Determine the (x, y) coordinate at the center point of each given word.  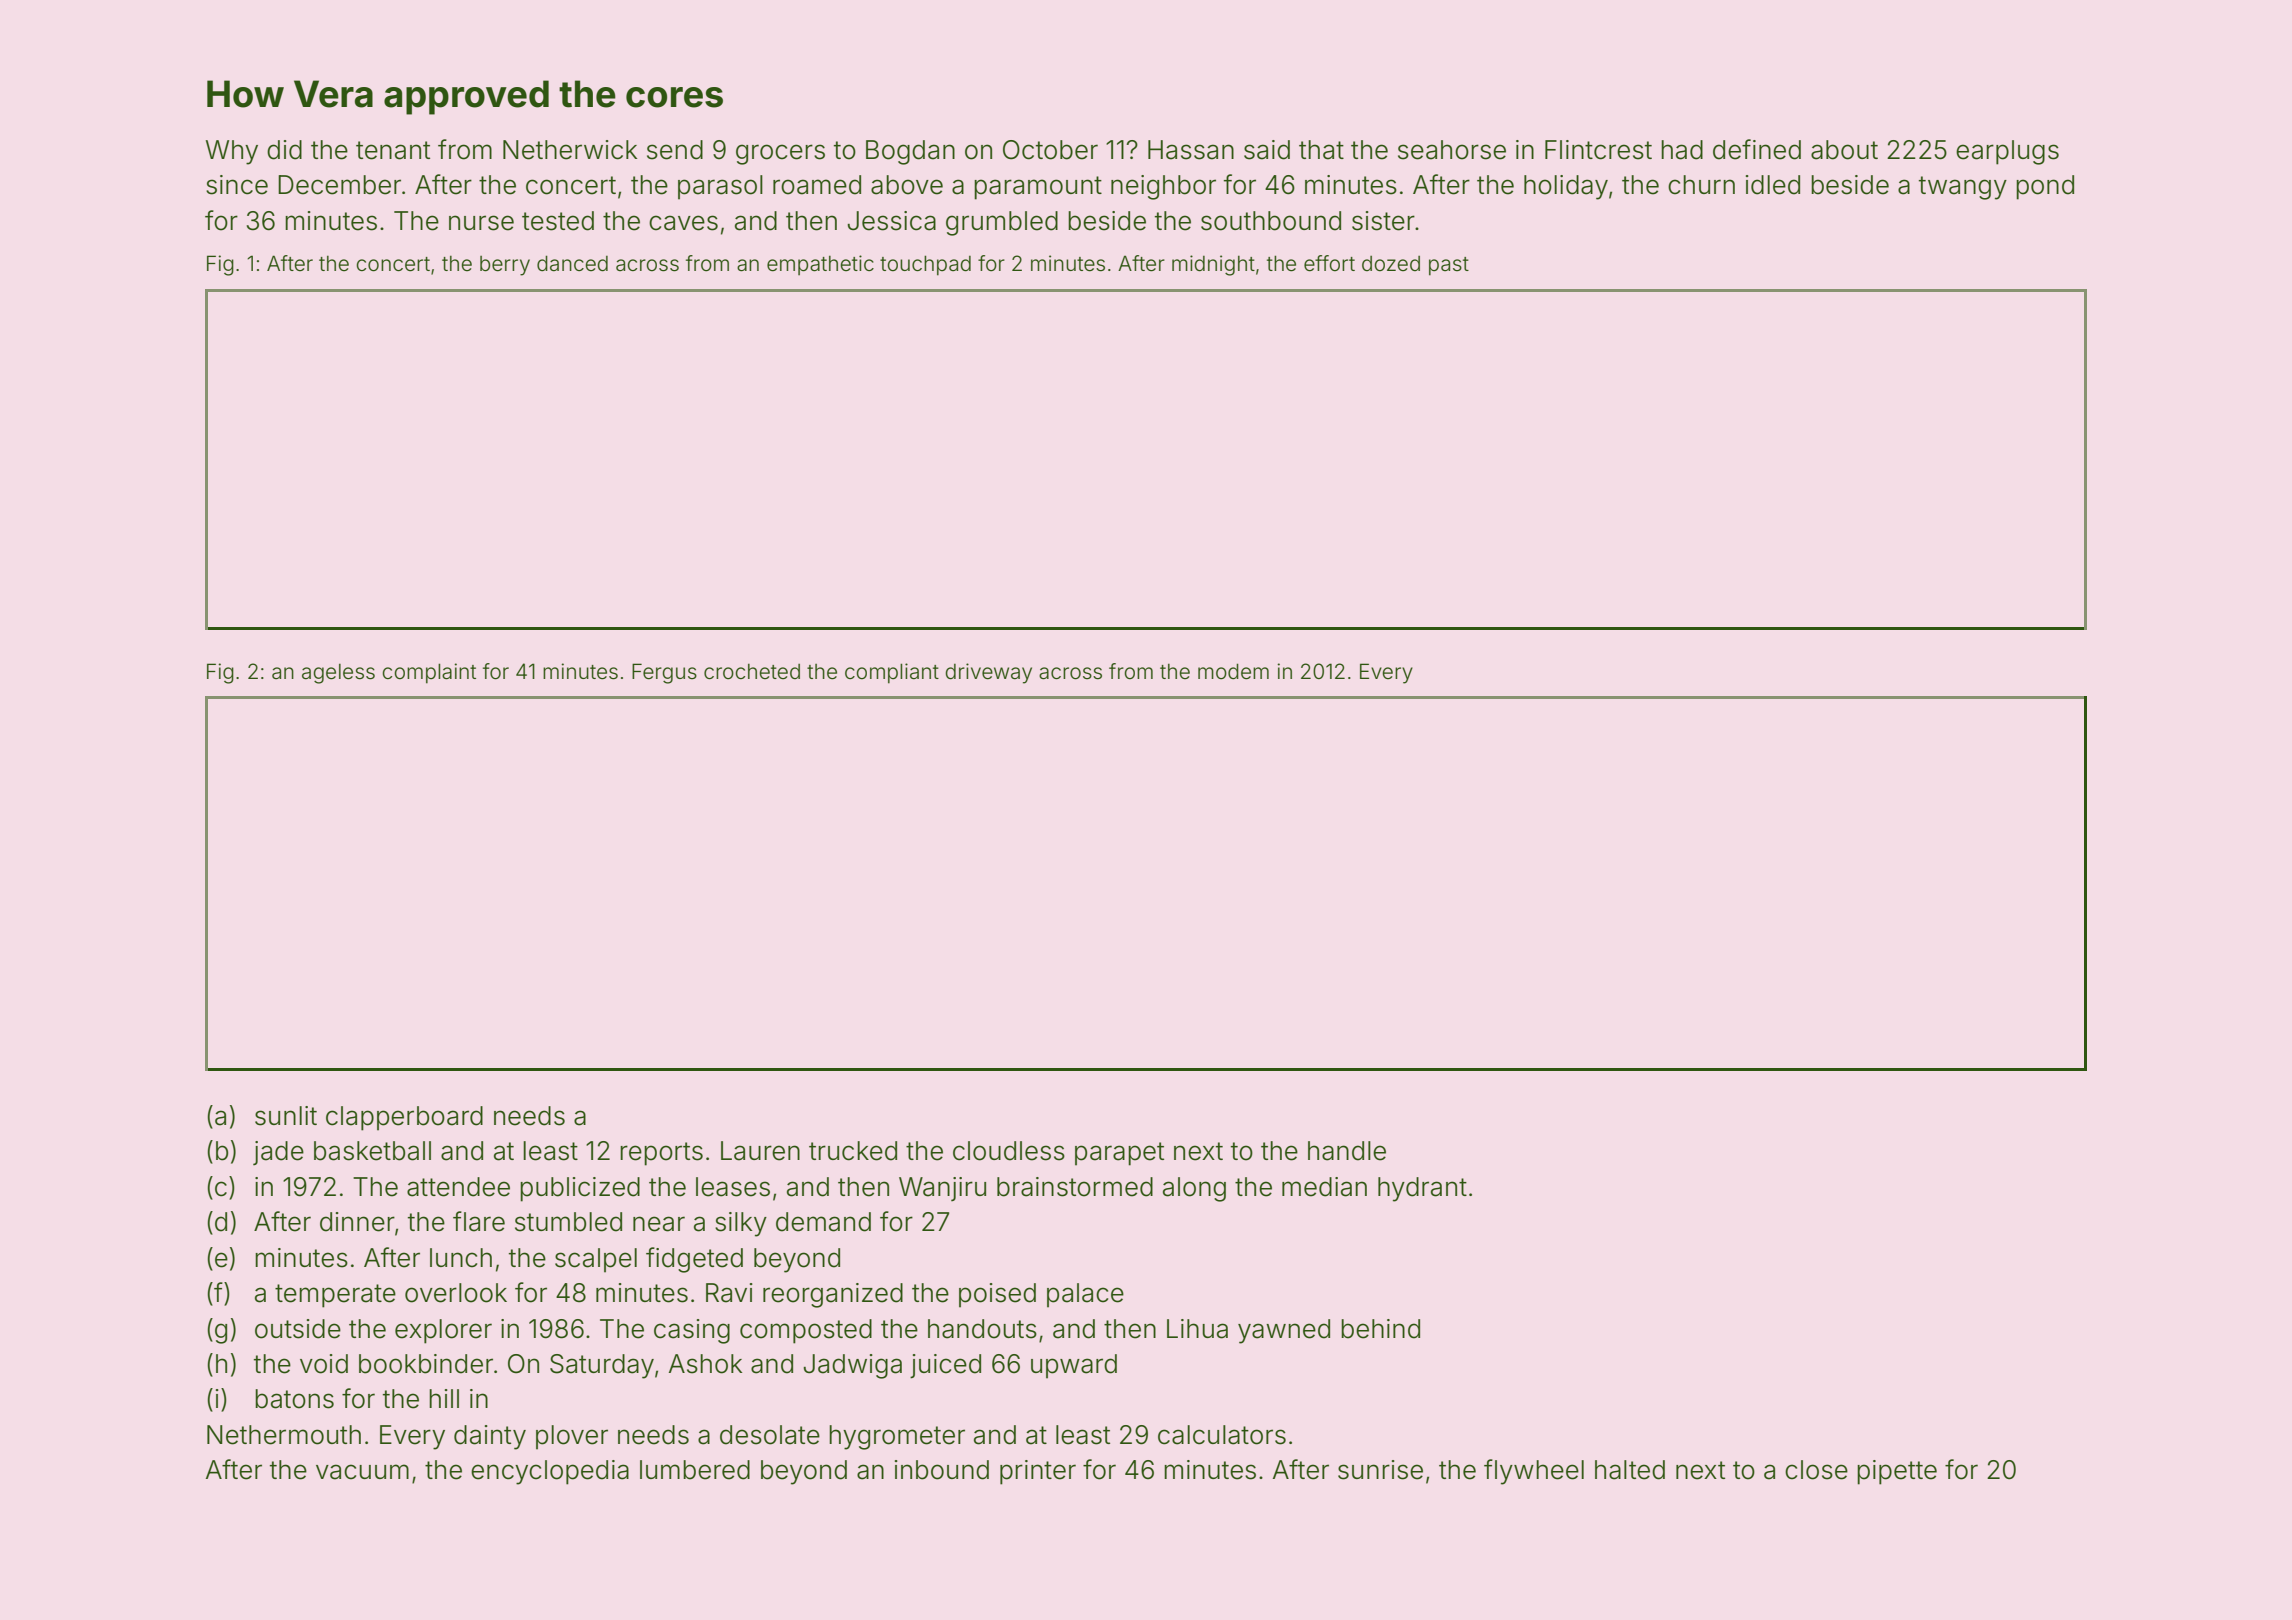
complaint (429, 673)
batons (294, 1399)
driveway (988, 673)
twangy (1963, 188)
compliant (892, 673)
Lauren (760, 1151)
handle (1347, 1151)
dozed (1391, 263)
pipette (1897, 1472)
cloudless (1009, 1151)
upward (1074, 1366)
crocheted (752, 672)
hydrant (1422, 1189)
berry (505, 266)
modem (1233, 671)
